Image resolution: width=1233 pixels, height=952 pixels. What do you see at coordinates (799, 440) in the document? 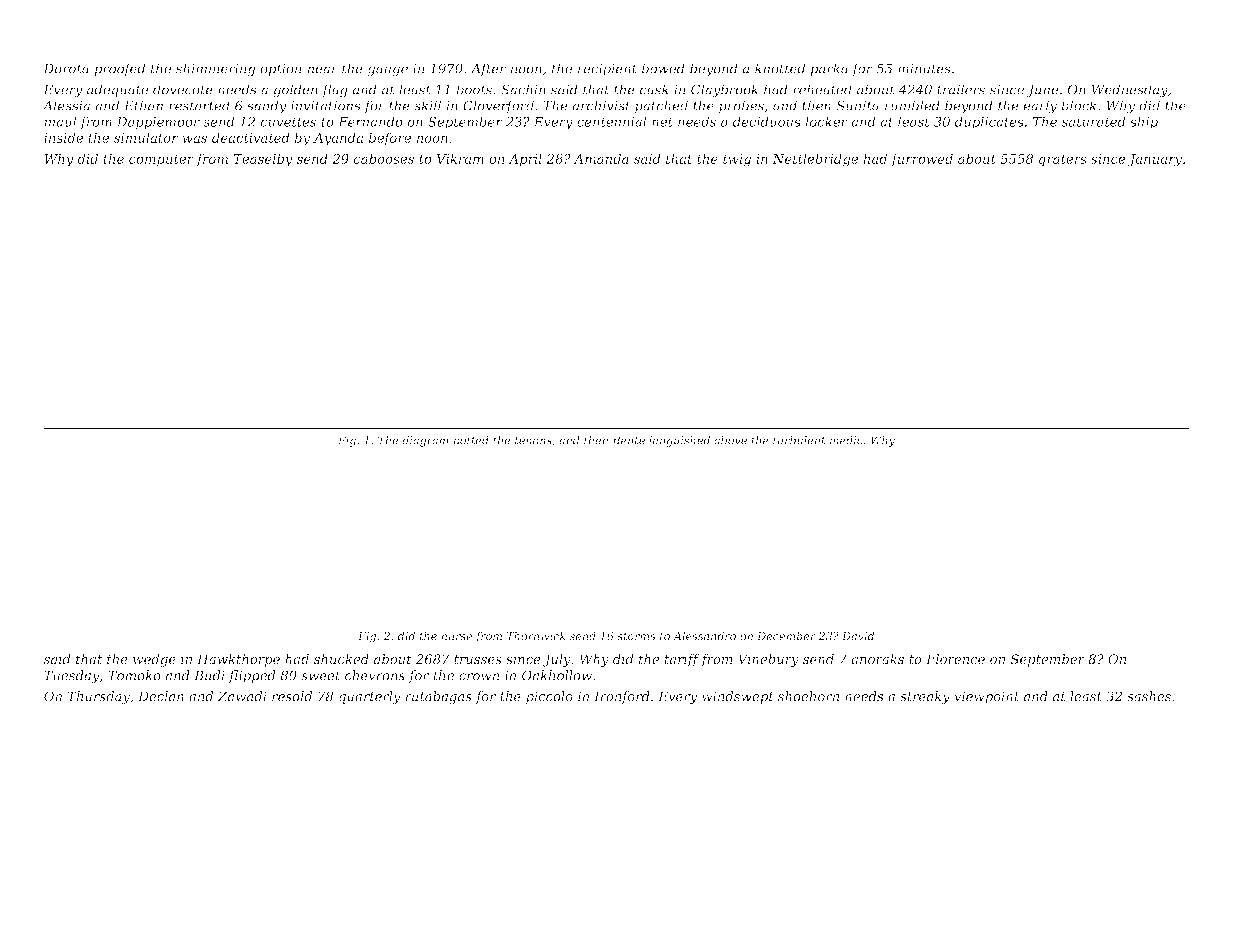
I see `turbulent` at bounding box center [799, 440].
